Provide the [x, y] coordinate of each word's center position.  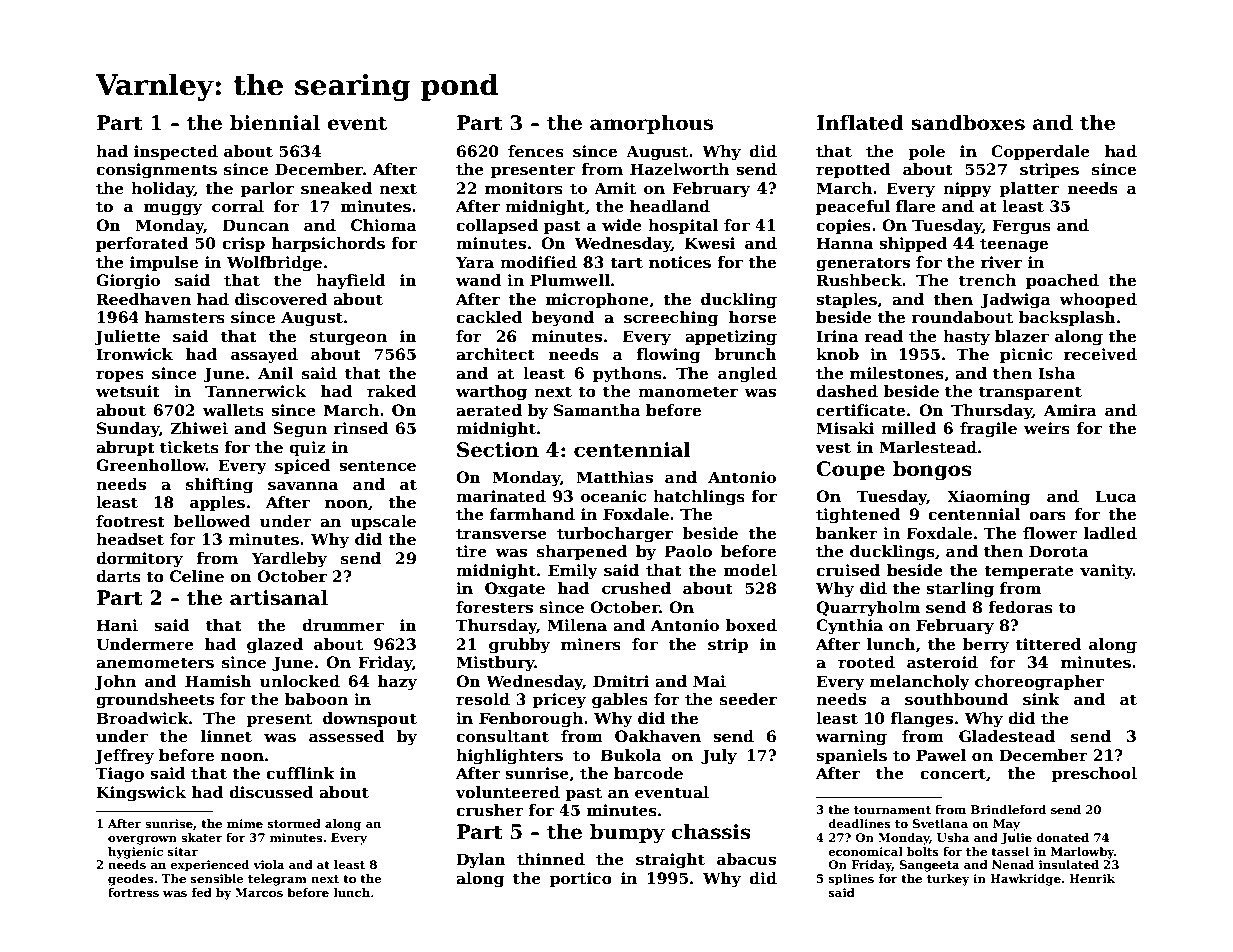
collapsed [497, 226]
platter [1029, 189]
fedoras [1020, 607]
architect [495, 354]
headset [130, 539]
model [750, 570]
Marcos [259, 892]
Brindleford [1008, 809]
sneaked [336, 188]
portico [581, 879]
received [1100, 354]
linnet [226, 736]
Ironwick [134, 354]
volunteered [507, 792]
